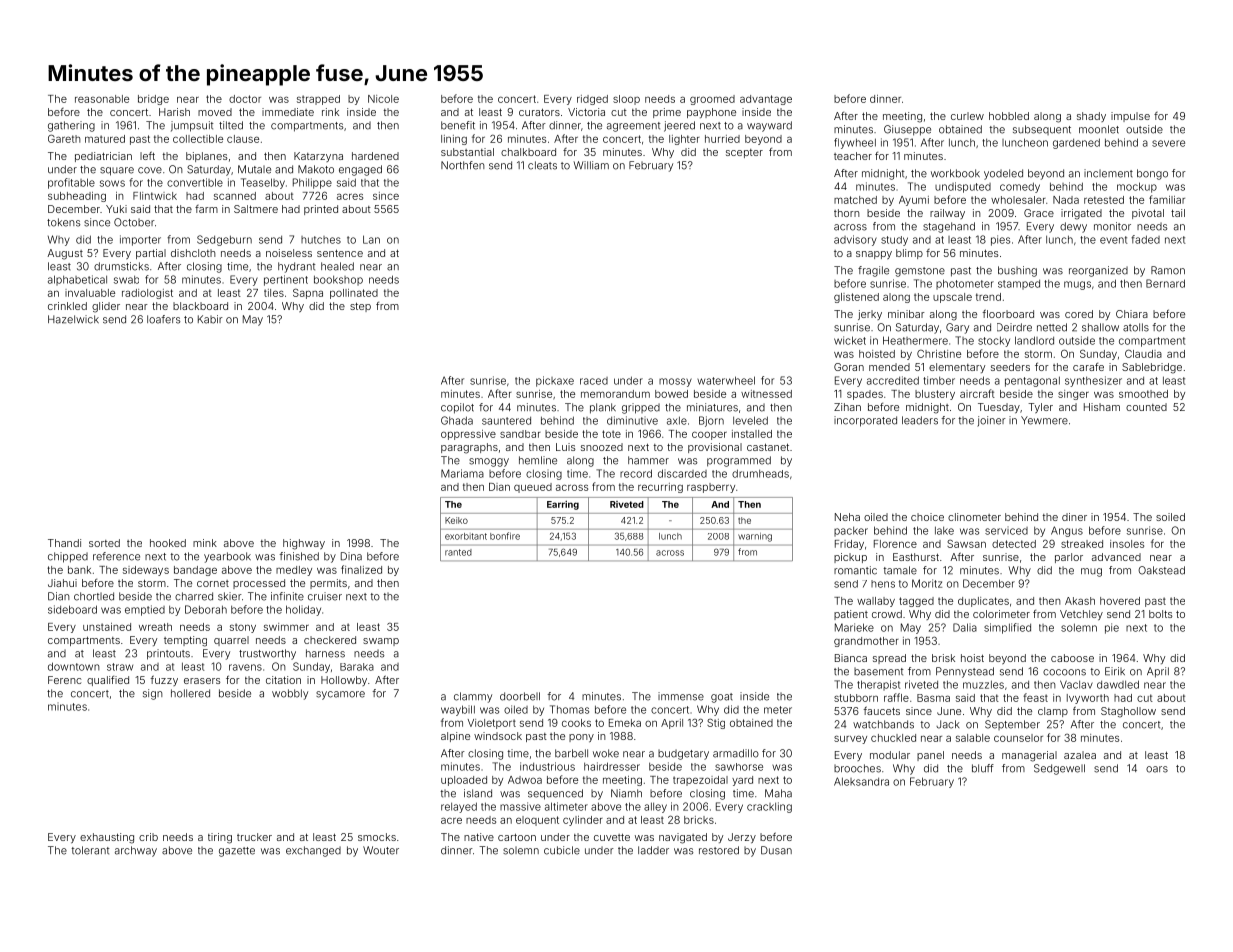 The image size is (1233, 952). Describe the element at coordinates (245, 99) in the screenshot. I see `doctor` at that location.
